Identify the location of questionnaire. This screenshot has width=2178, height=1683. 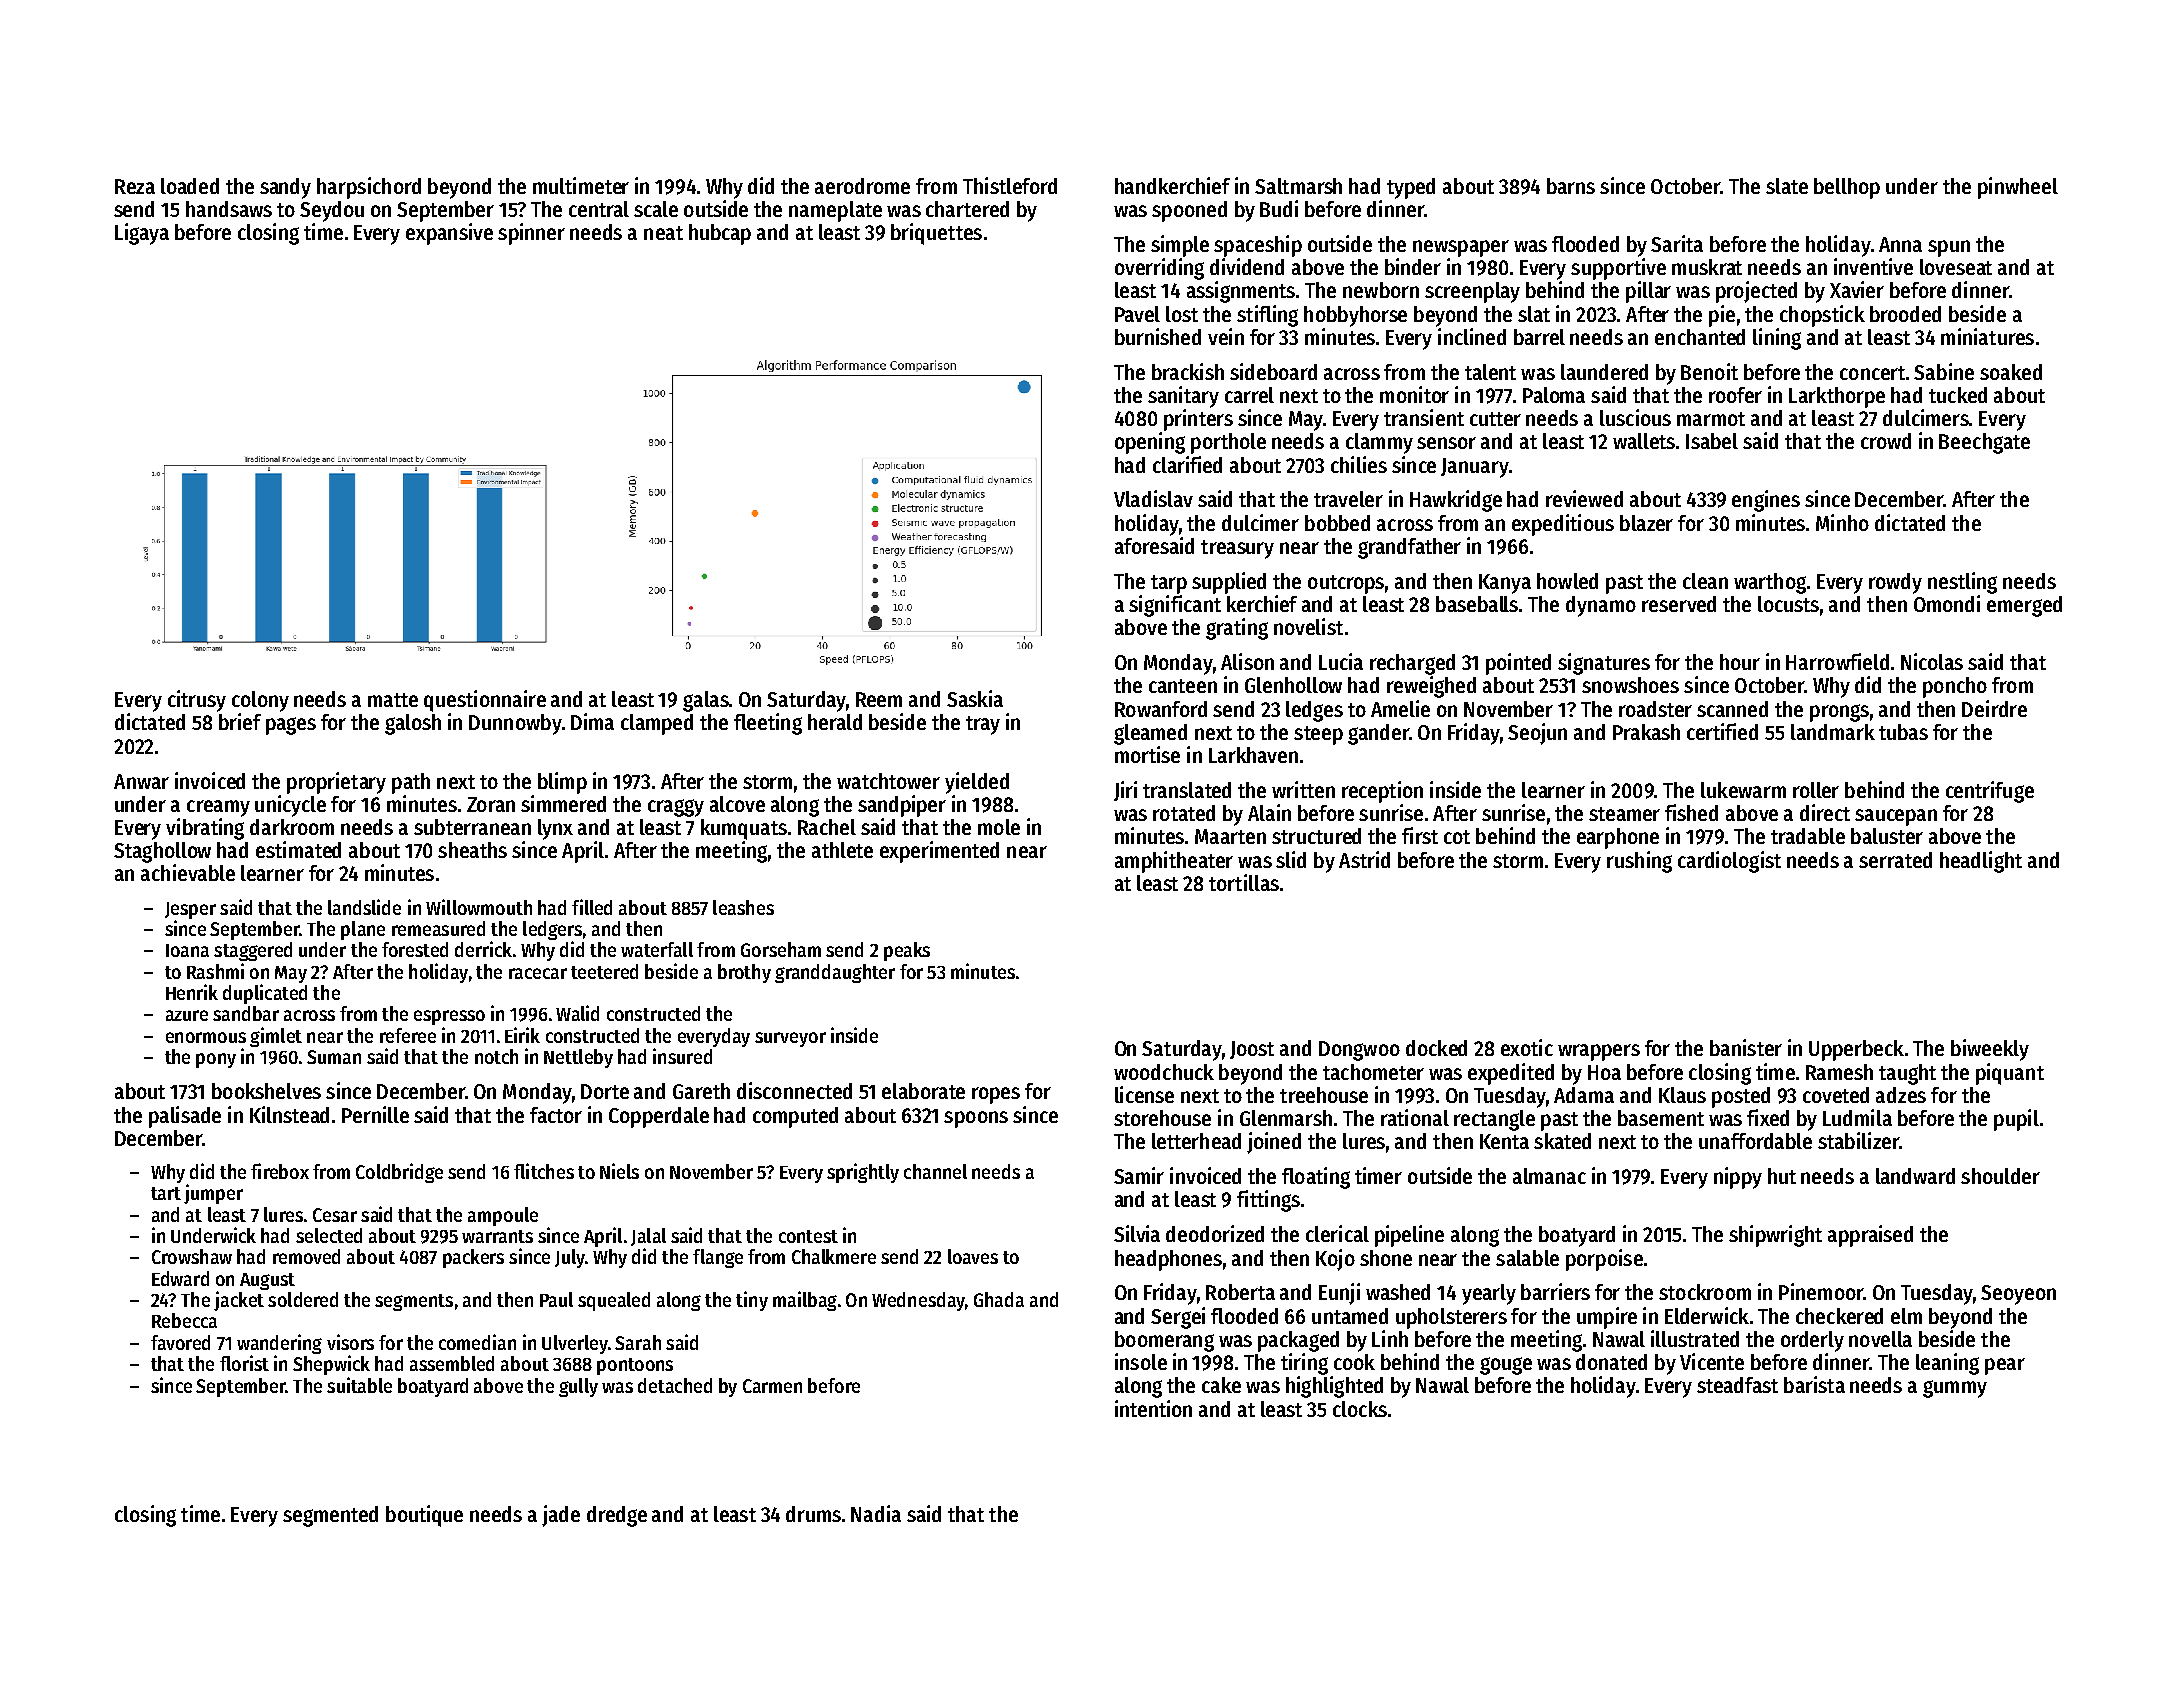
(485, 701).
